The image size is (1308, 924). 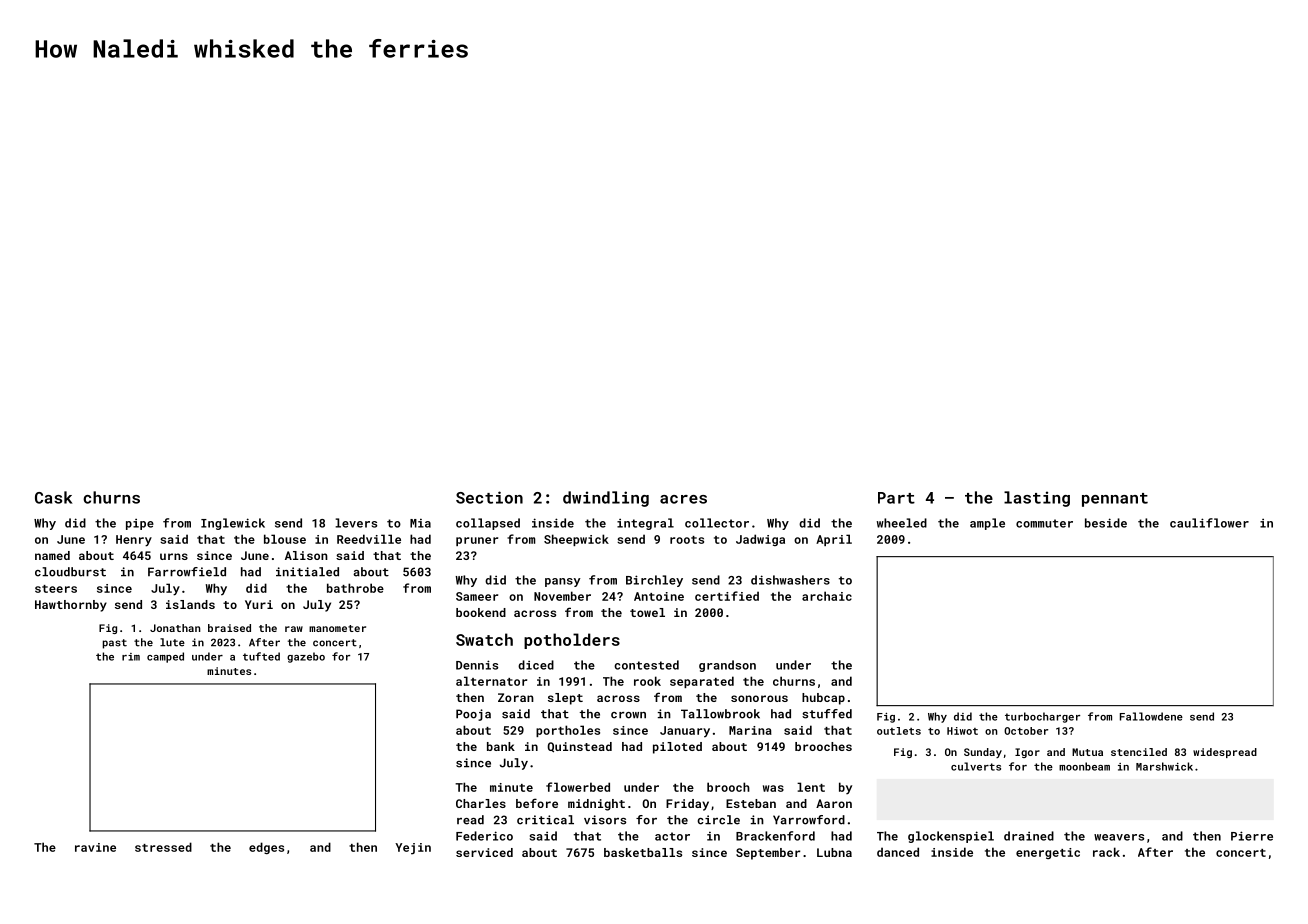 I want to click on Quinstead, so click(x=580, y=747).
